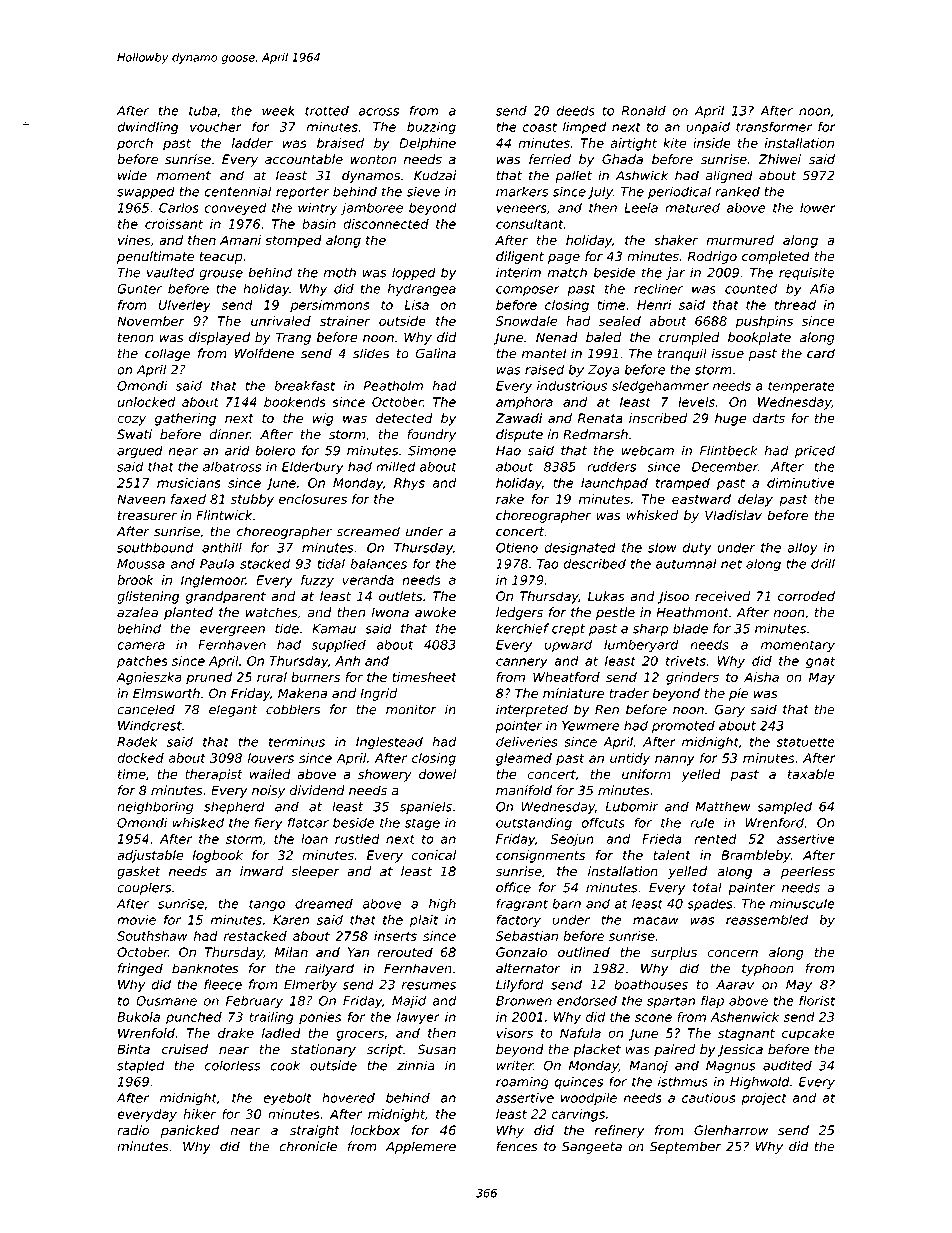 This image has height=1233, width=952. I want to click on Zoya, so click(604, 371).
